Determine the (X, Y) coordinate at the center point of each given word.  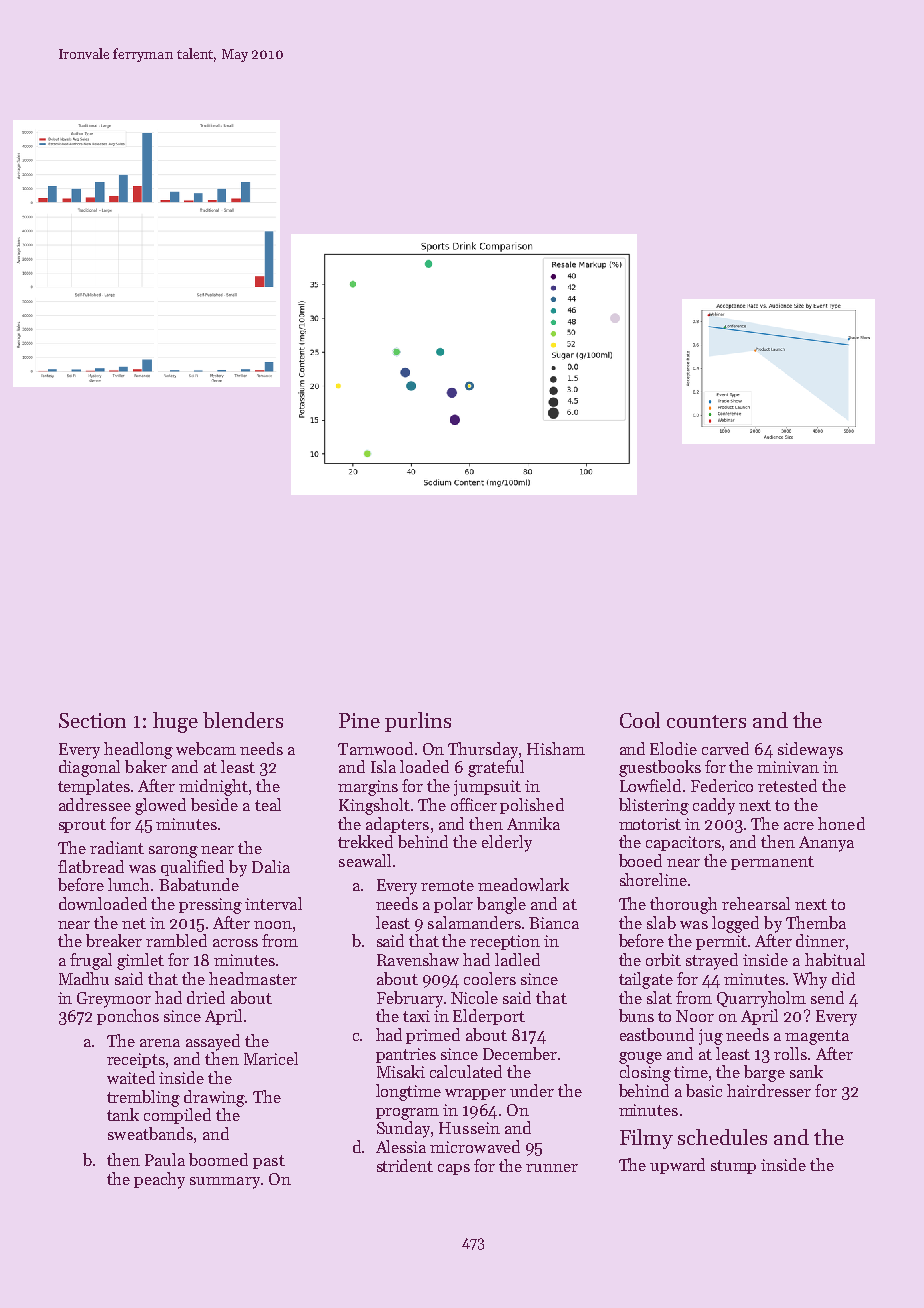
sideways (810, 750)
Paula (165, 1159)
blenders (243, 720)
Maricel (271, 1058)
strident (405, 1165)
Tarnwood (375, 748)
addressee (95, 804)
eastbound (657, 1034)
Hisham (556, 748)
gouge (640, 1058)
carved (725, 748)
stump (733, 1167)
